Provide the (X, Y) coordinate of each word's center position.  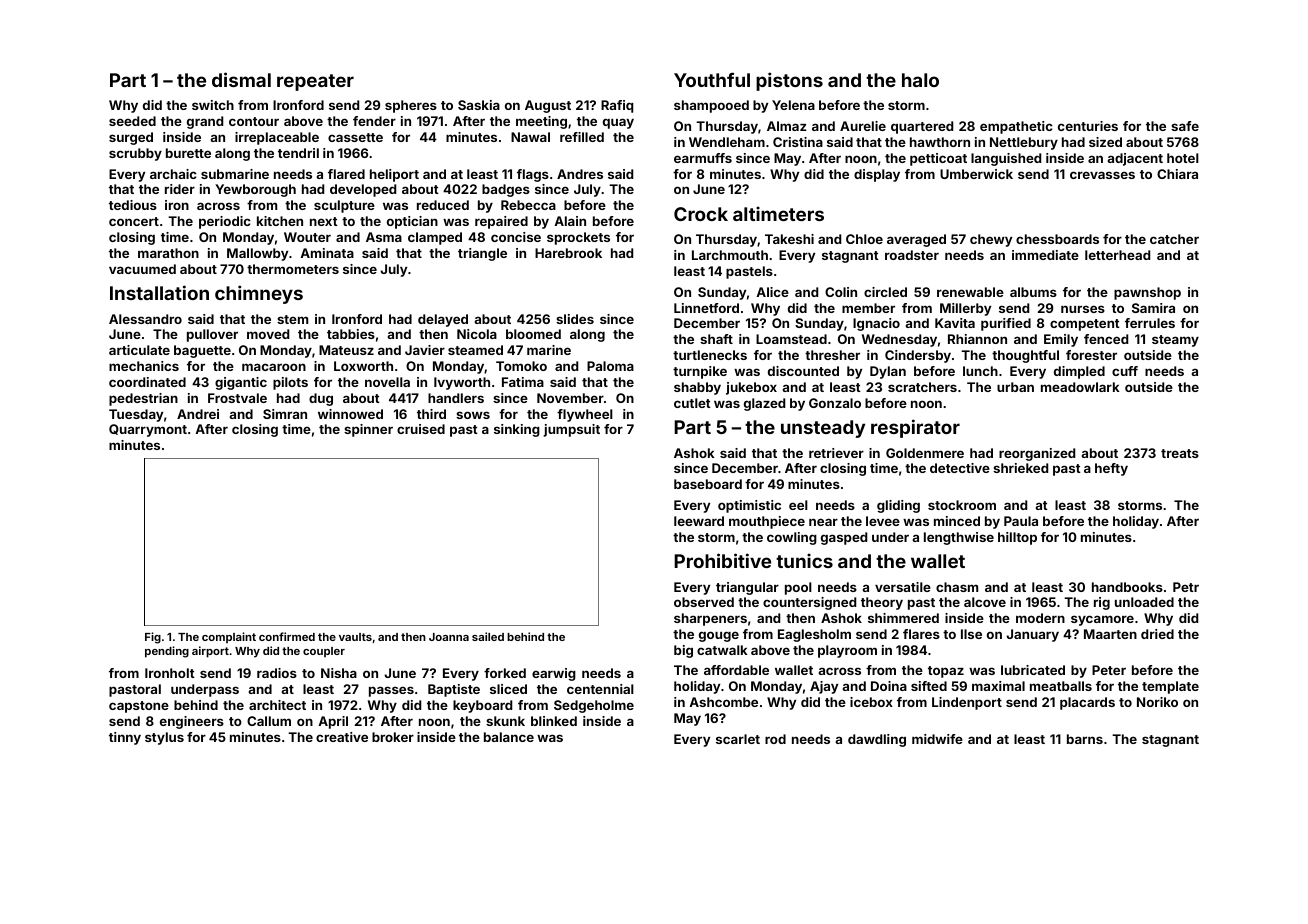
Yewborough (255, 190)
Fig (153, 638)
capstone (139, 707)
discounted (803, 371)
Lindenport (967, 703)
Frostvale (237, 398)
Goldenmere (925, 453)
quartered (922, 127)
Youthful (712, 79)
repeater (315, 82)
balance (509, 737)
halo (920, 80)
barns (1085, 739)
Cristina (798, 142)
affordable (736, 670)
